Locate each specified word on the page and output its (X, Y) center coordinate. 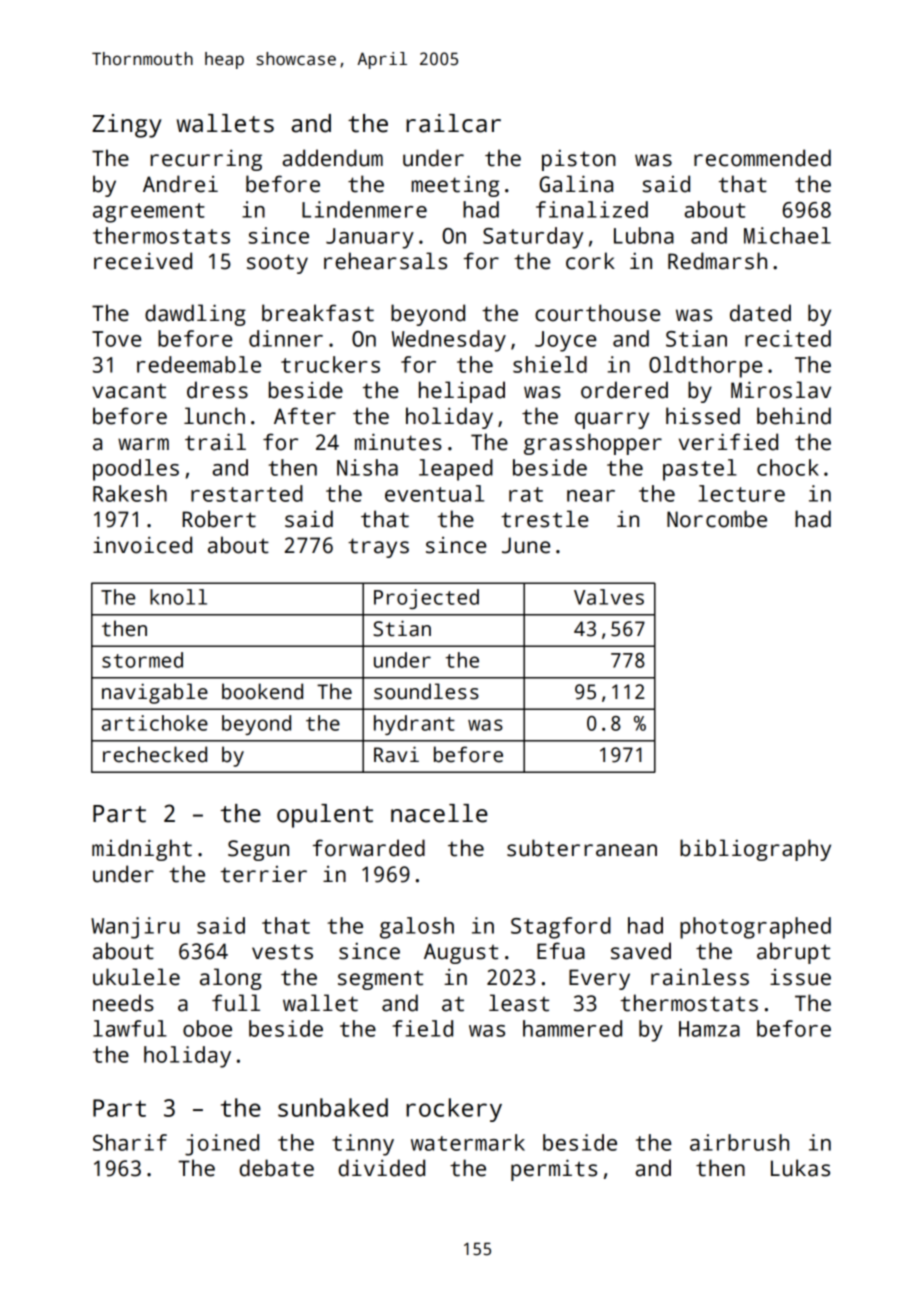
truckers (330, 364)
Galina (576, 184)
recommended (762, 158)
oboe (207, 1028)
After (305, 416)
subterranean (582, 848)
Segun (258, 850)
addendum (333, 158)
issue (800, 977)
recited (788, 338)
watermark (468, 1142)
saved (641, 951)
